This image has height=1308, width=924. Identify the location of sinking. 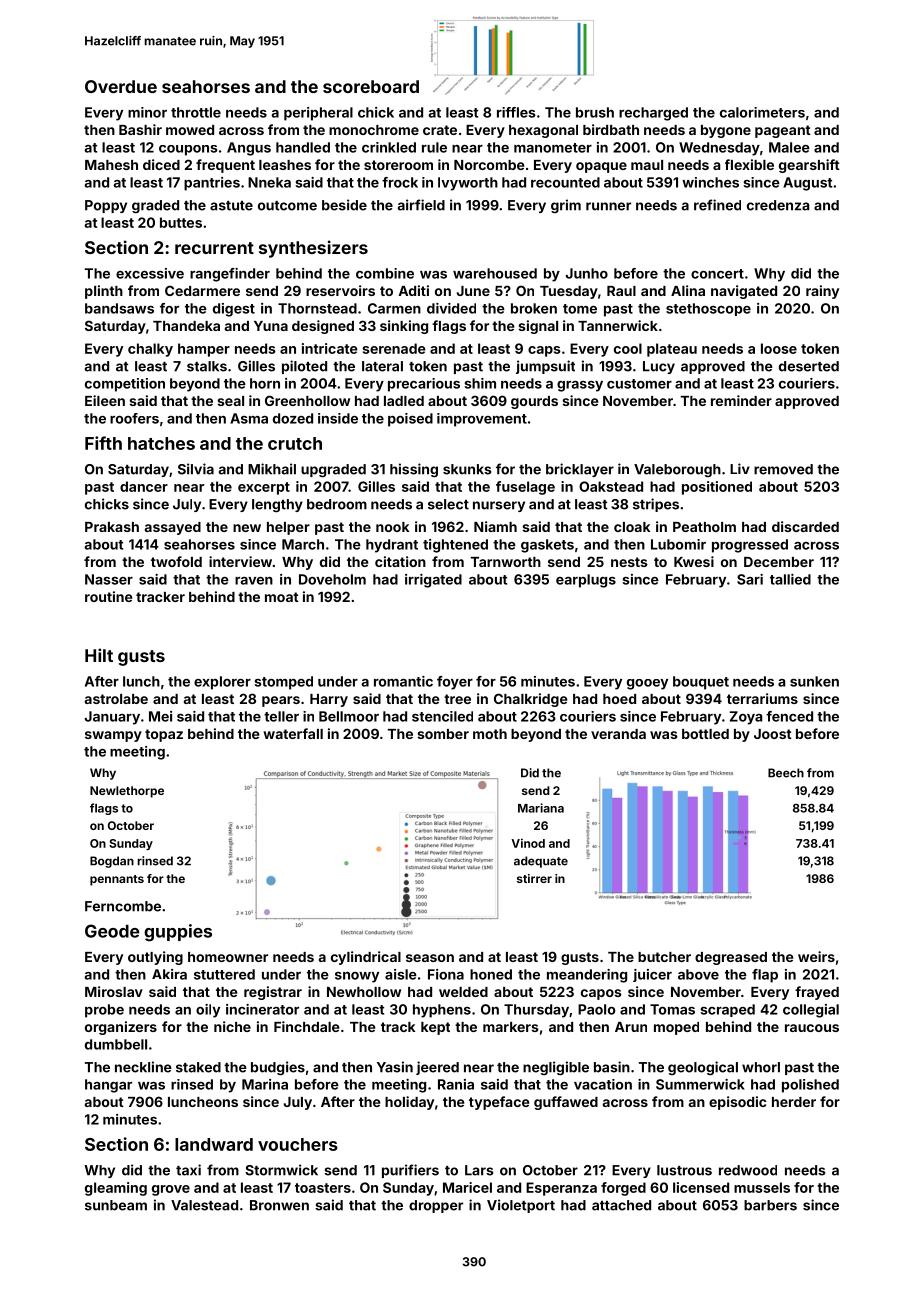
(404, 327).
